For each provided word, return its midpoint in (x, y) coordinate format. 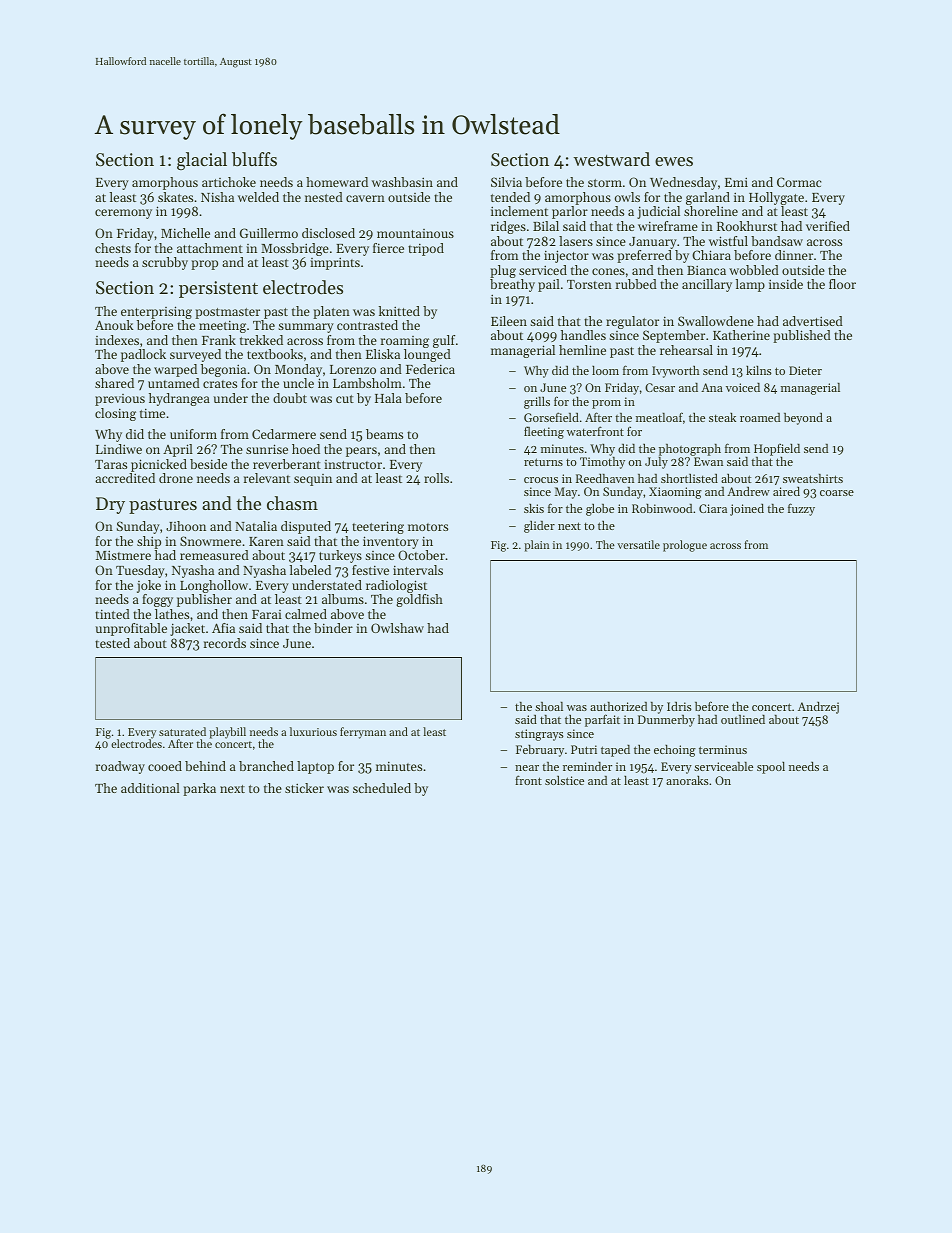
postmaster (227, 313)
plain (537, 546)
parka (199, 789)
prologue (685, 546)
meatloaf (659, 417)
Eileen (509, 321)
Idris (679, 706)
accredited (125, 478)
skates (175, 197)
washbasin (402, 182)
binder (333, 628)
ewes (674, 161)
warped (175, 370)
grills (537, 403)
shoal (549, 706)
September (674, 336)
